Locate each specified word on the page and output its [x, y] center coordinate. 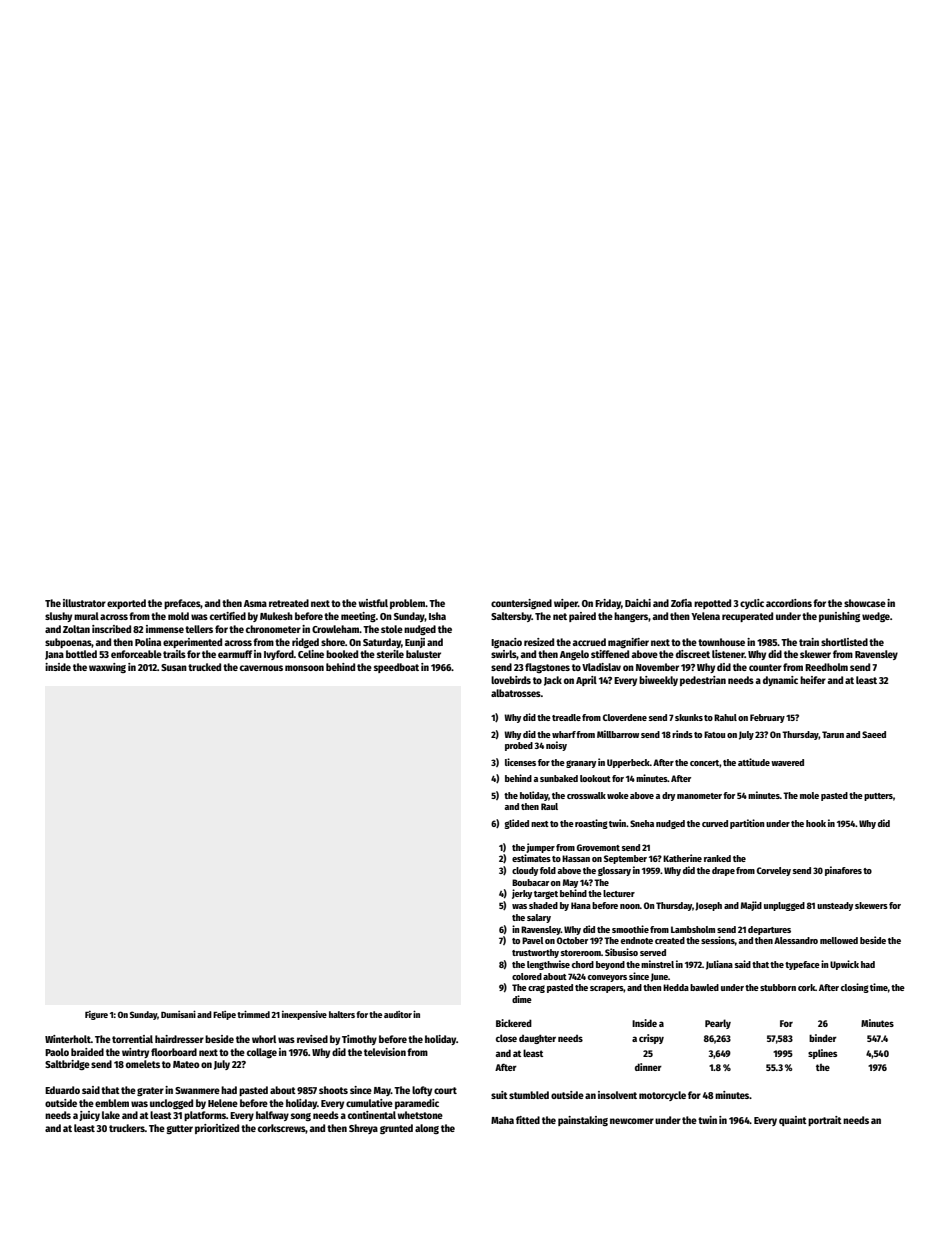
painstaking [583, 1121]
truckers [127, 1128]
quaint [793, 1121]
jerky [522, 894]
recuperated [747, 617]
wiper [566, 604]
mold [178, 616]
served [653, 952]
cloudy [525, 871]
